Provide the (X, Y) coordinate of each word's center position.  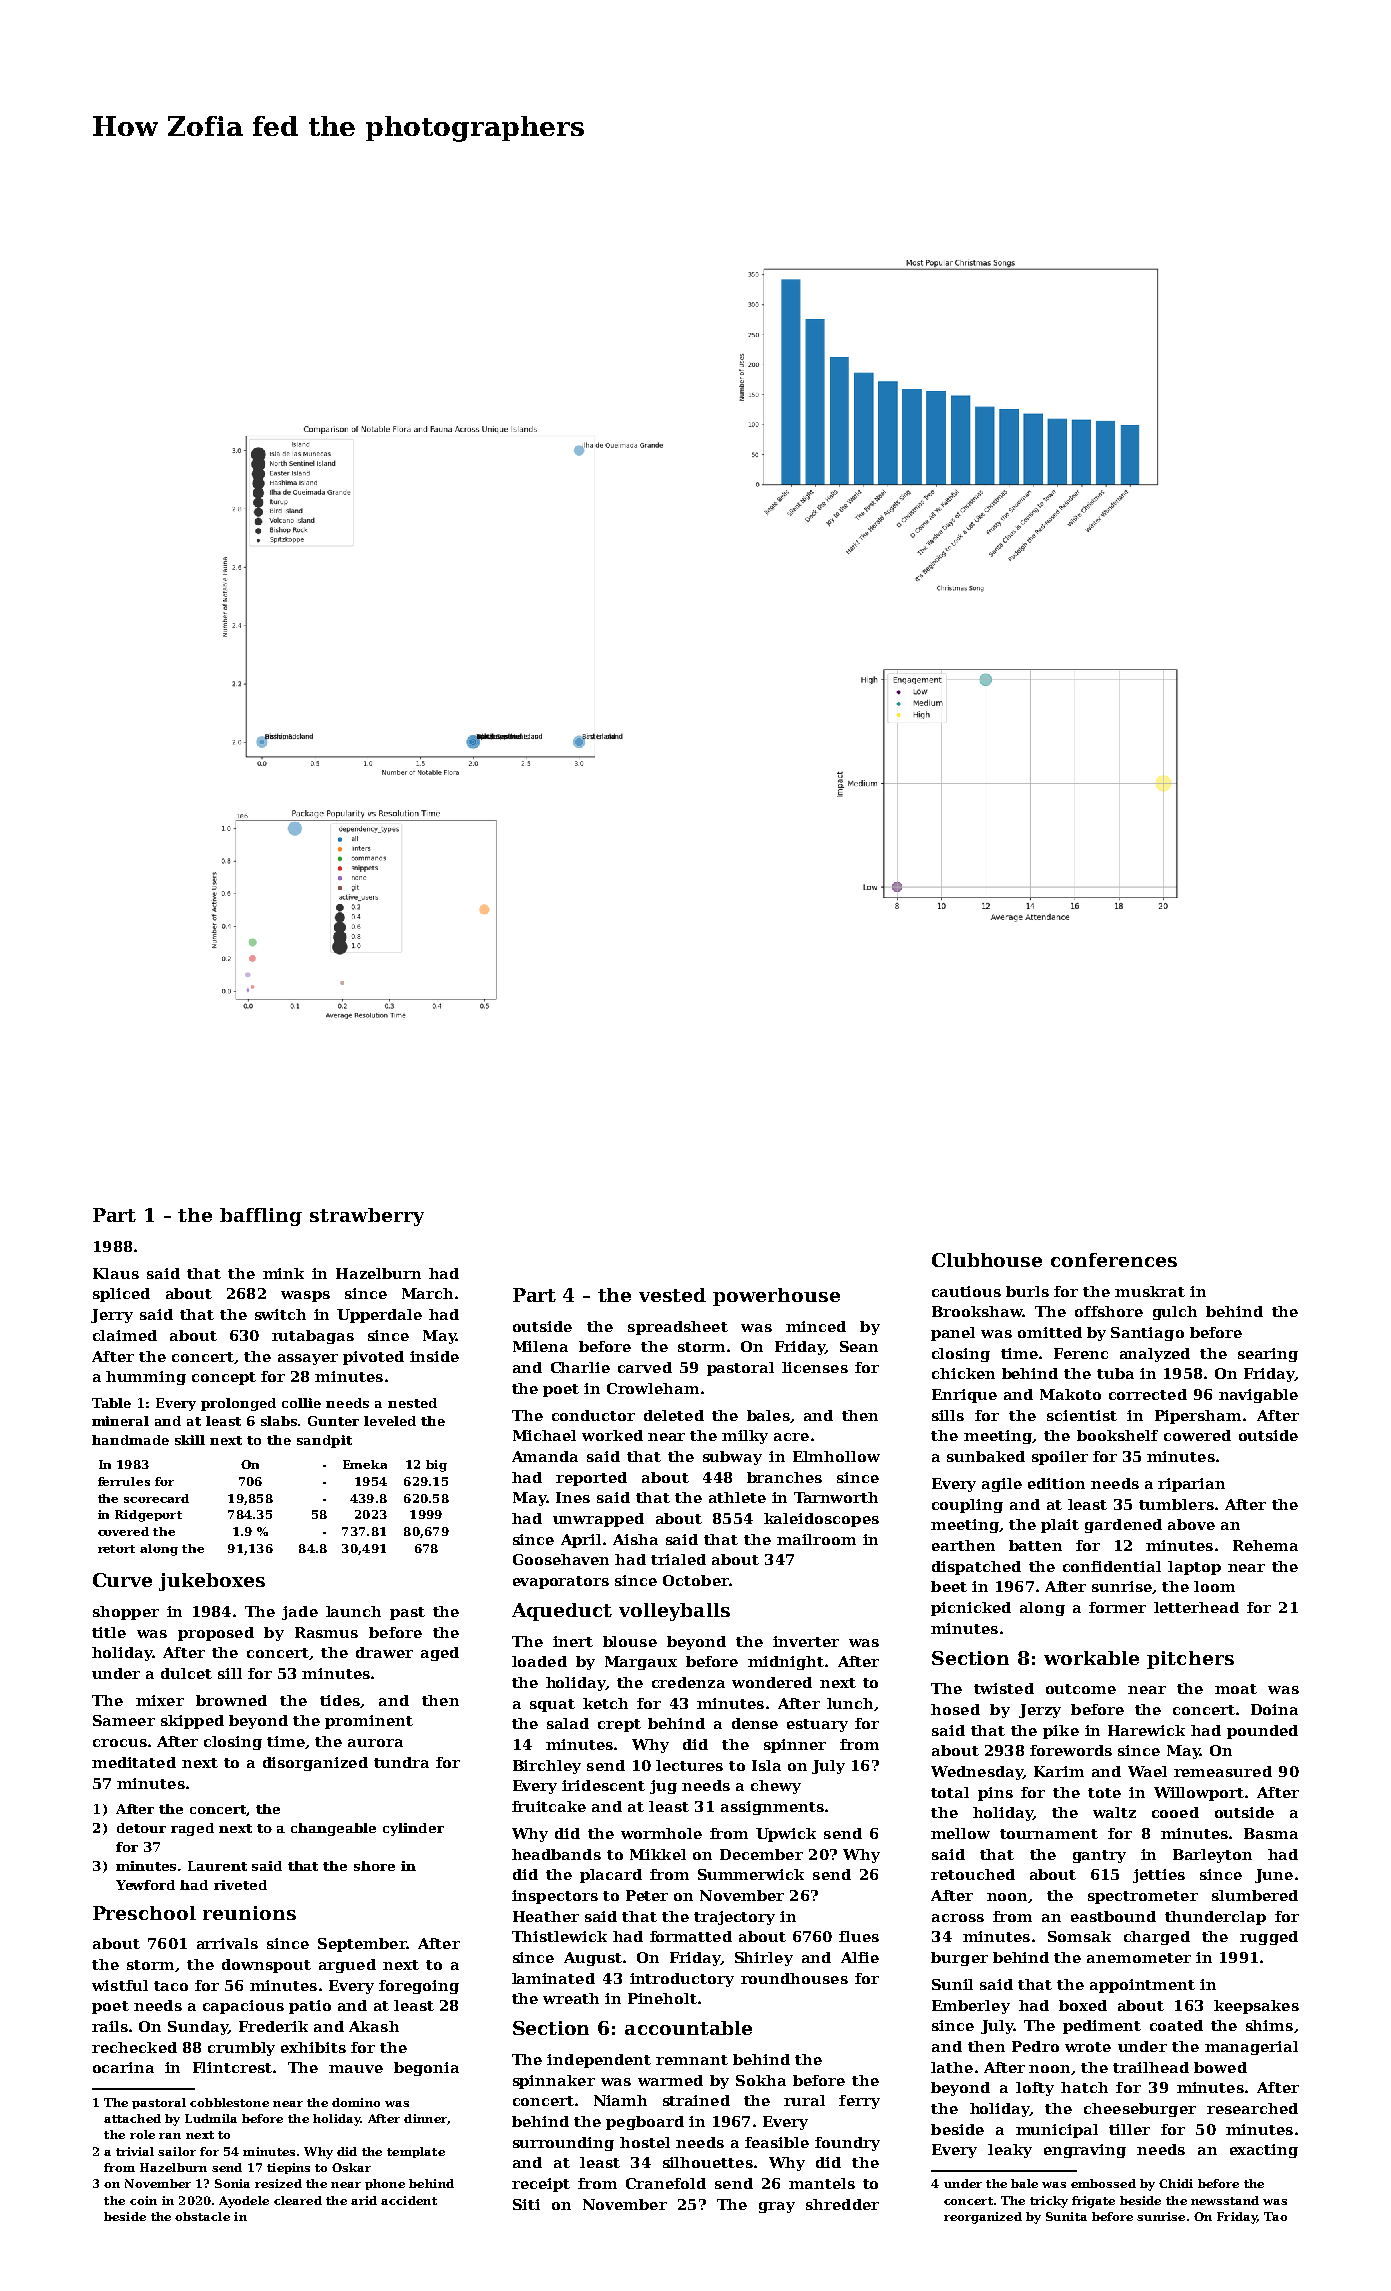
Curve (122, 1580)
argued (347, 1966)
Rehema (1265, 1545)
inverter (806, 1641)
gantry (1099, 1856)
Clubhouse (987, 1260)
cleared (298, 2200)
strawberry (367, 1217)
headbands (556, 1854)
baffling (261, 1217)
